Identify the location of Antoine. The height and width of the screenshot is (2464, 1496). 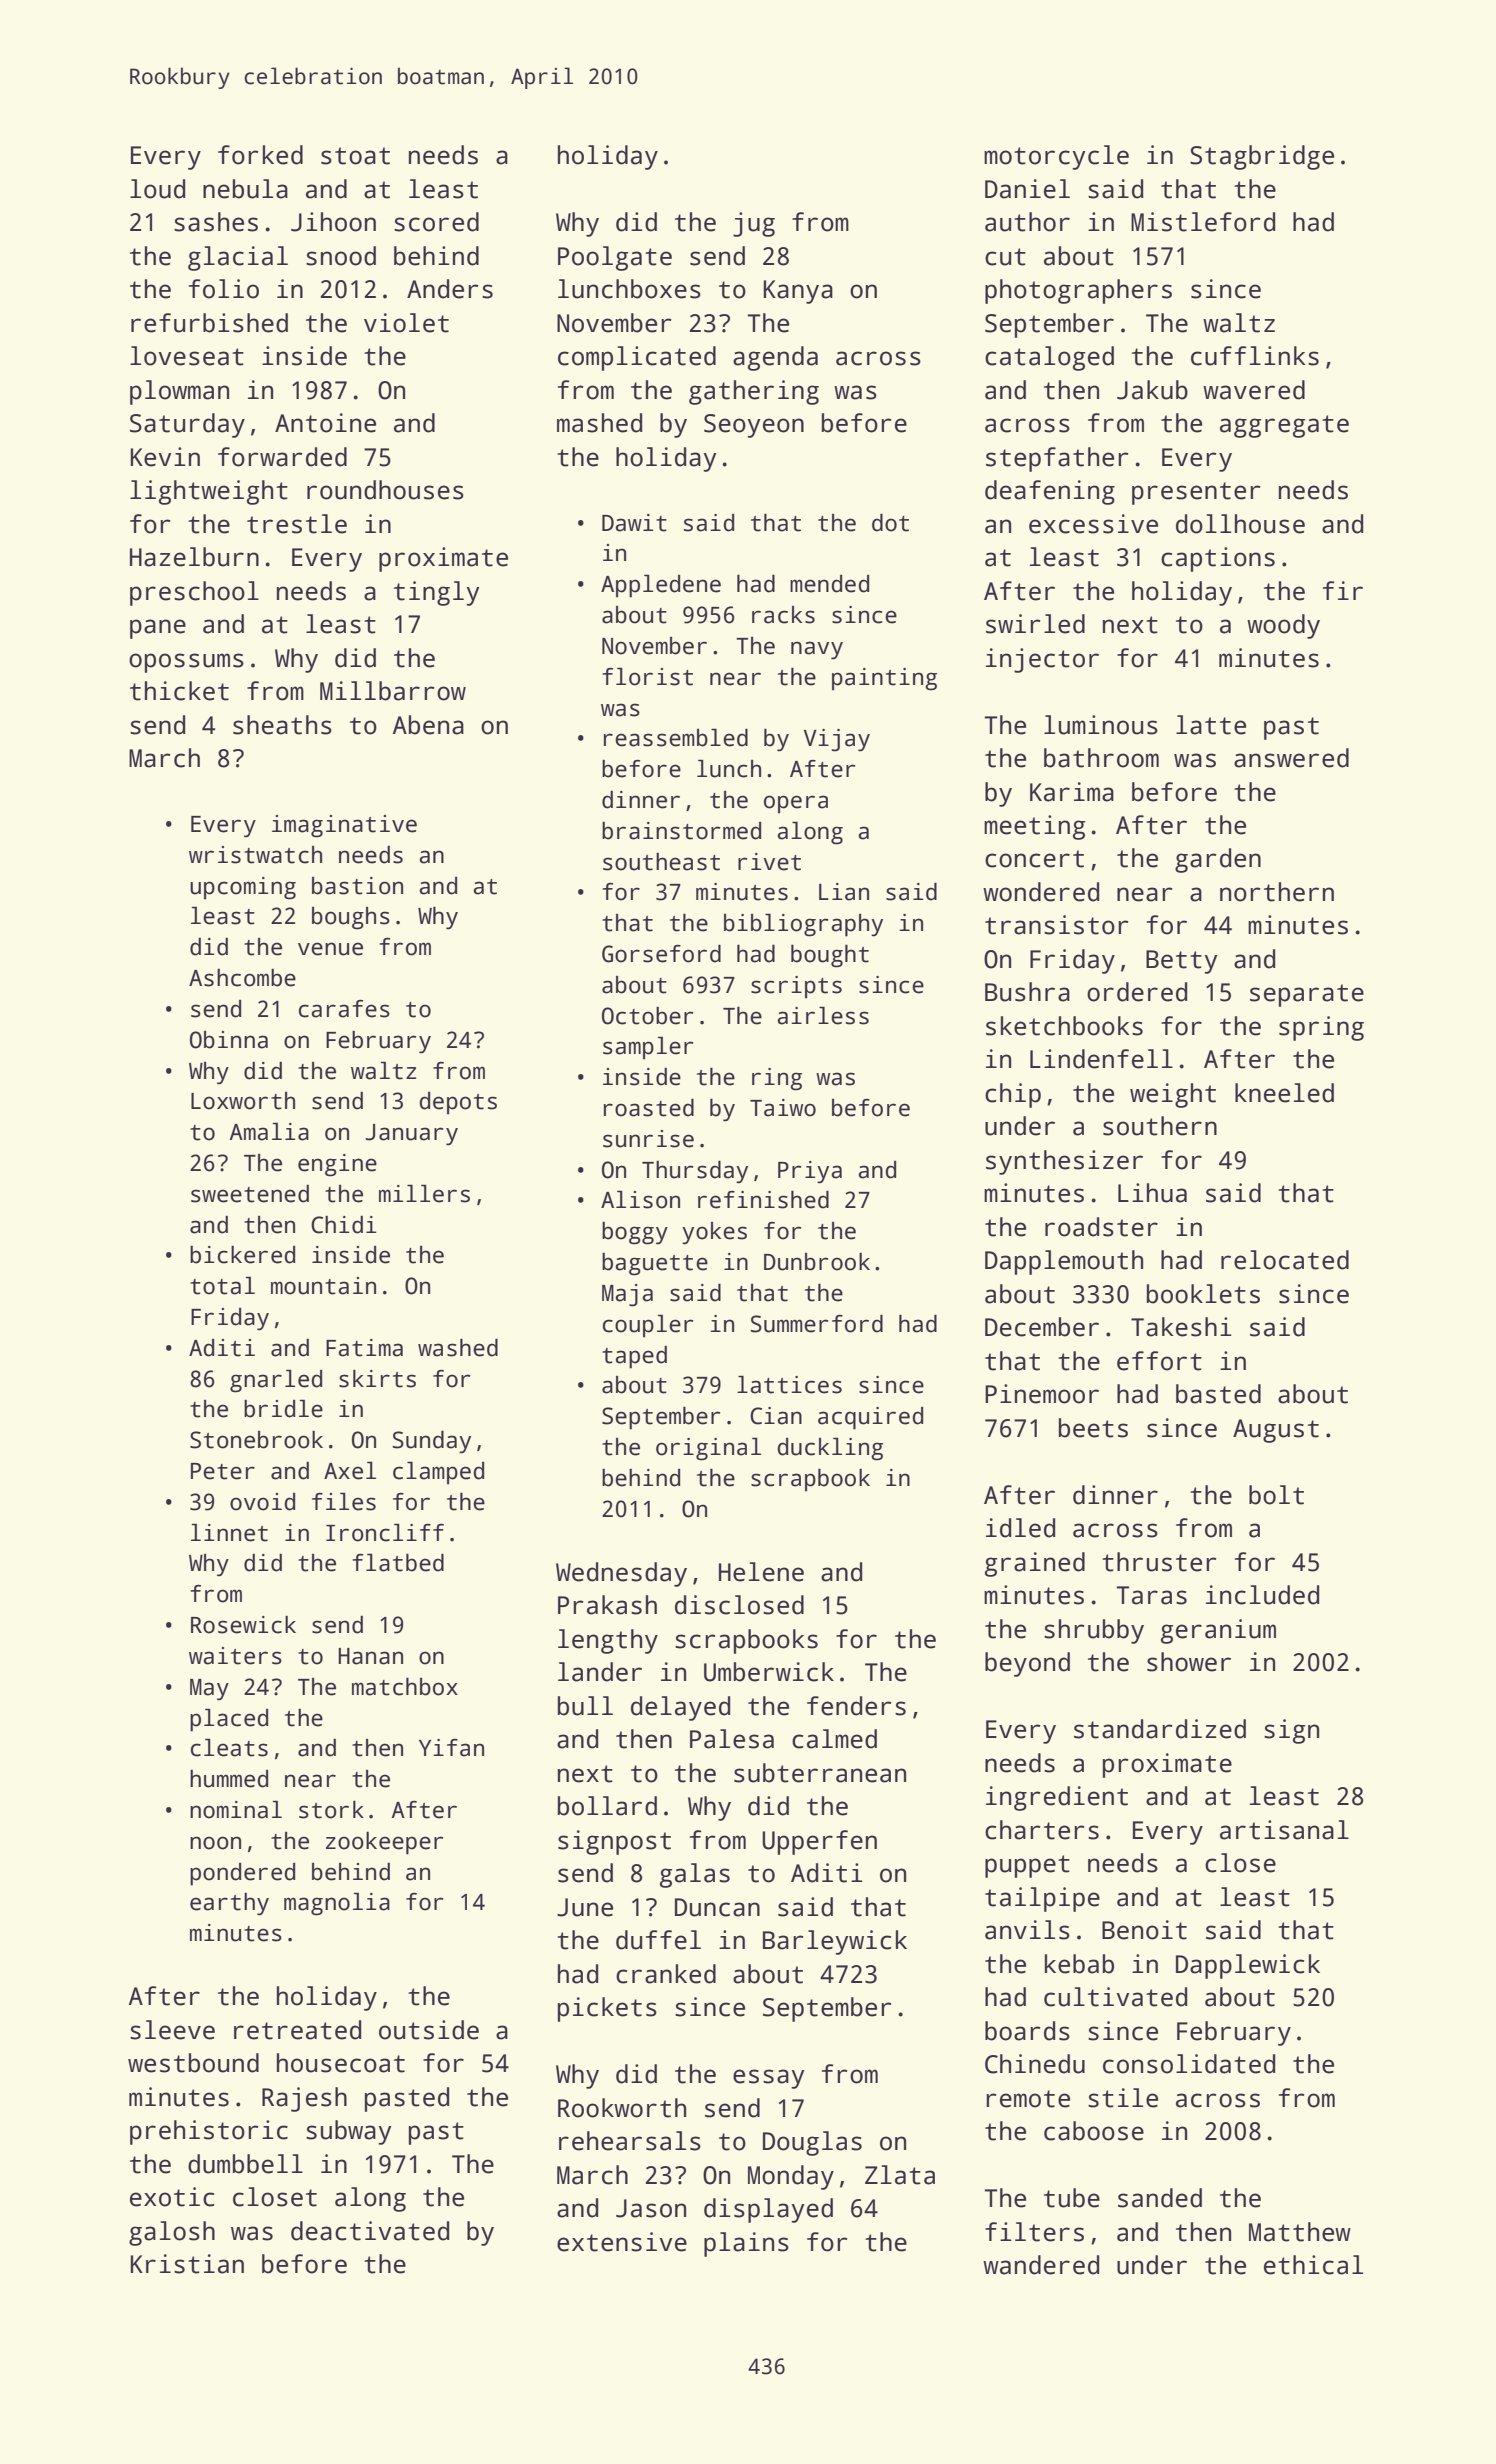
(325, 423).
